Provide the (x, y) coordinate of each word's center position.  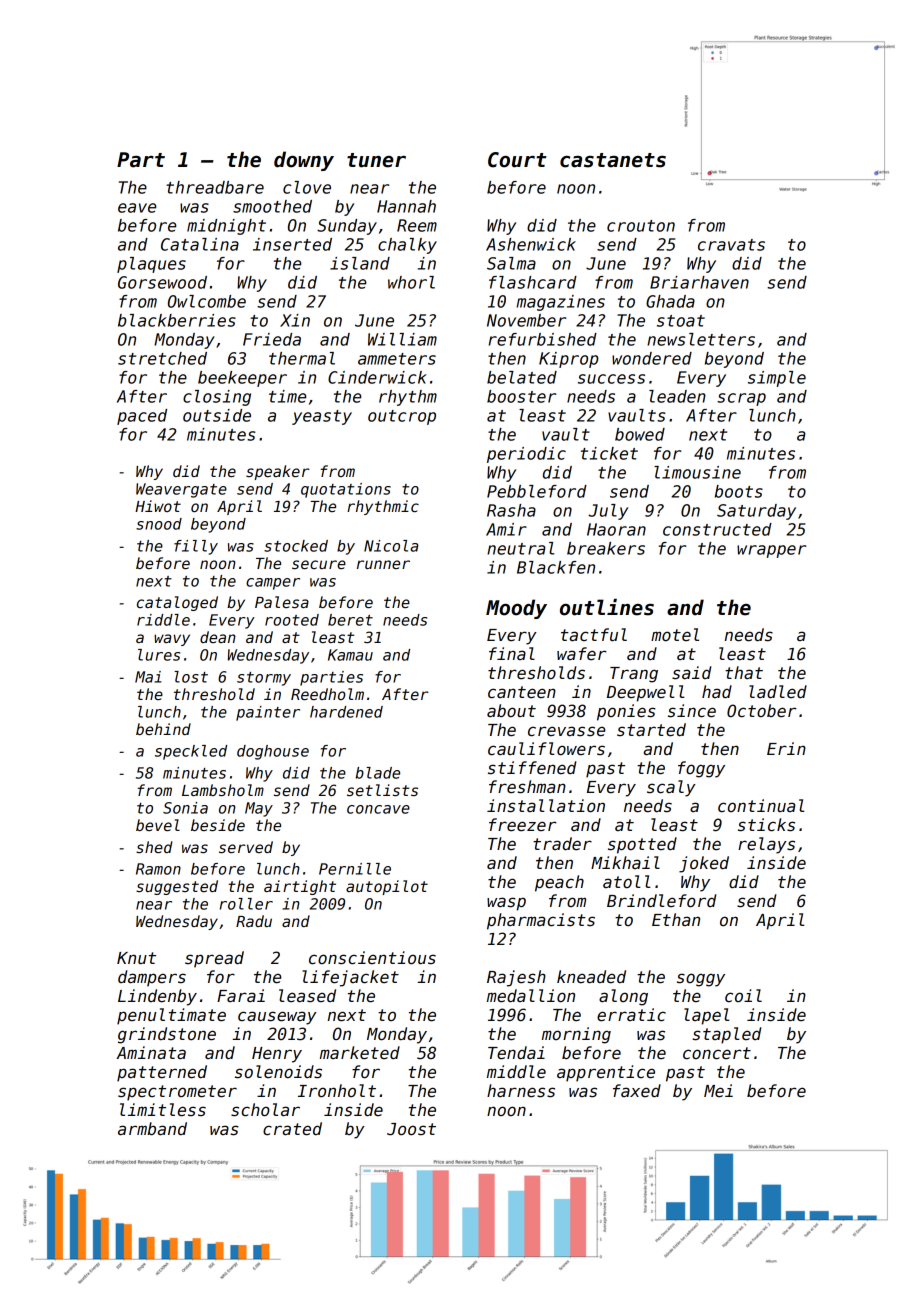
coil (743, 996)
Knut (136, 958)
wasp (506, 904)
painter (268, 713)
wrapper (771, 551)
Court (517, 160)
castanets (613, 160)
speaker (278, 472)
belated (522, 377)
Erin (786, 748)
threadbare (215, 187)
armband (152, 1129)
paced (142, 417)
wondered (652, 358)
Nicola (391, 546)
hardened (346, 712)
